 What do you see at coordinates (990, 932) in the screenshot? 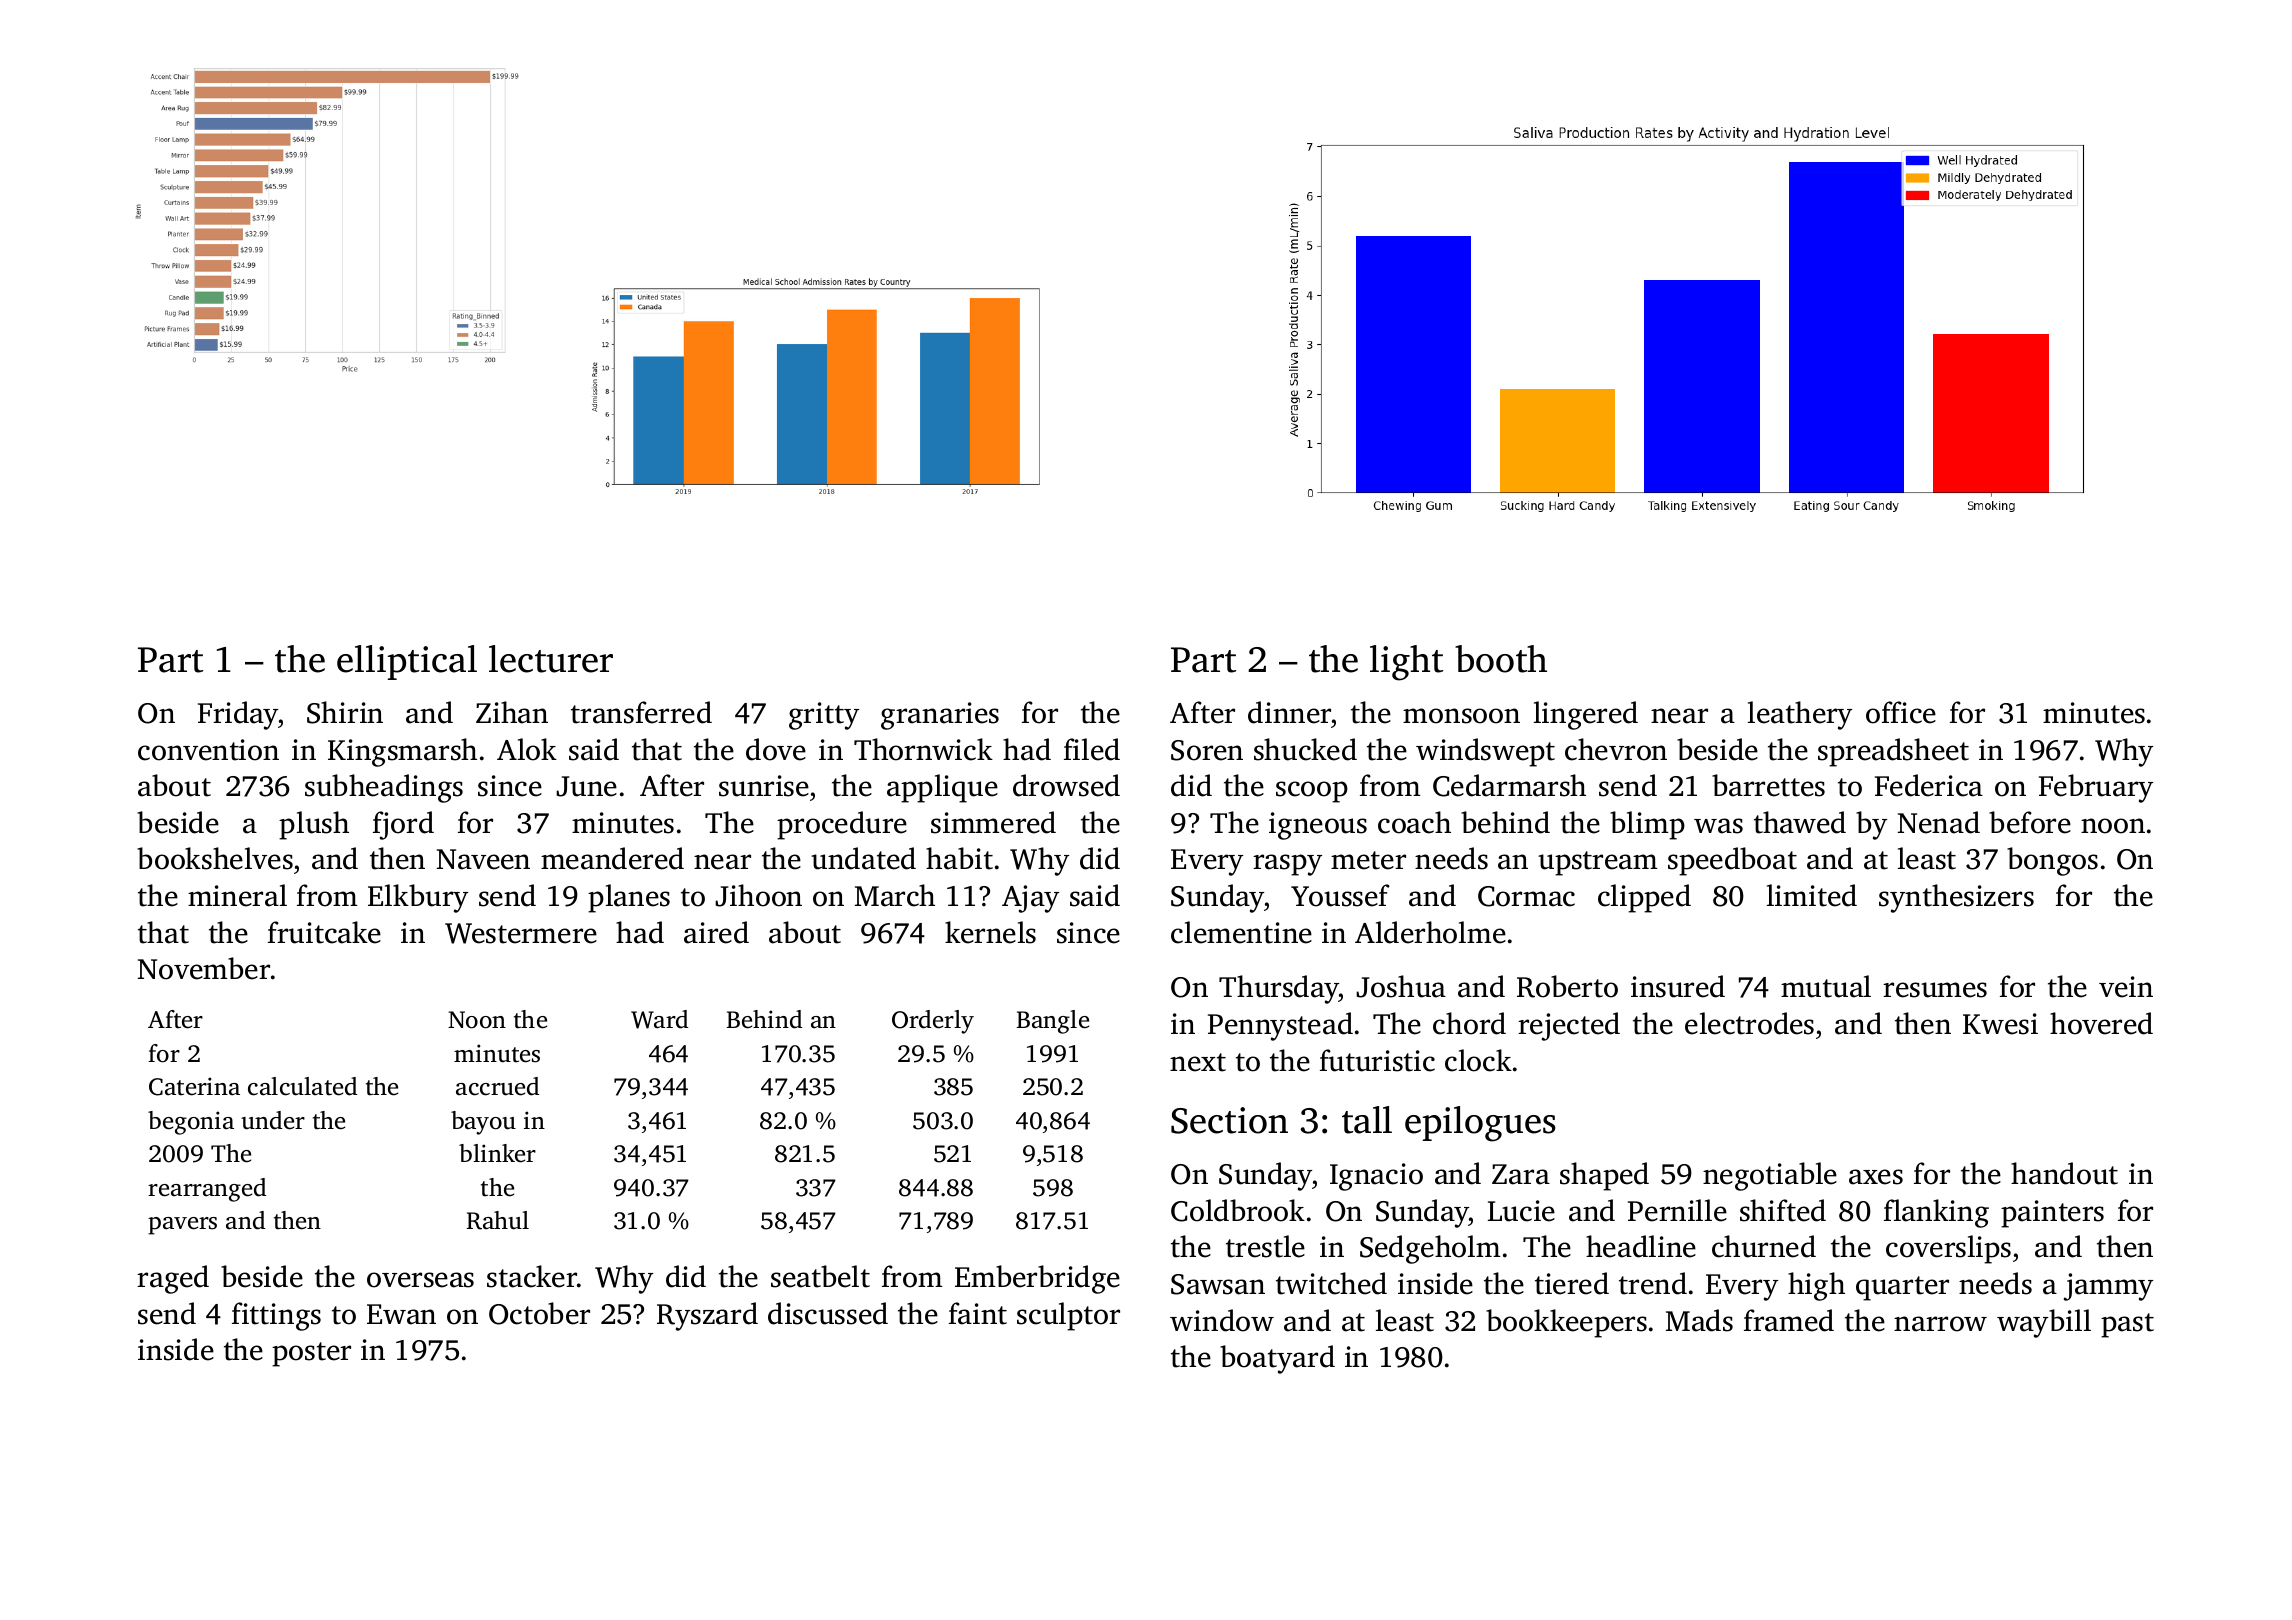
I see `kernels` at bounding box center [990, 932].
